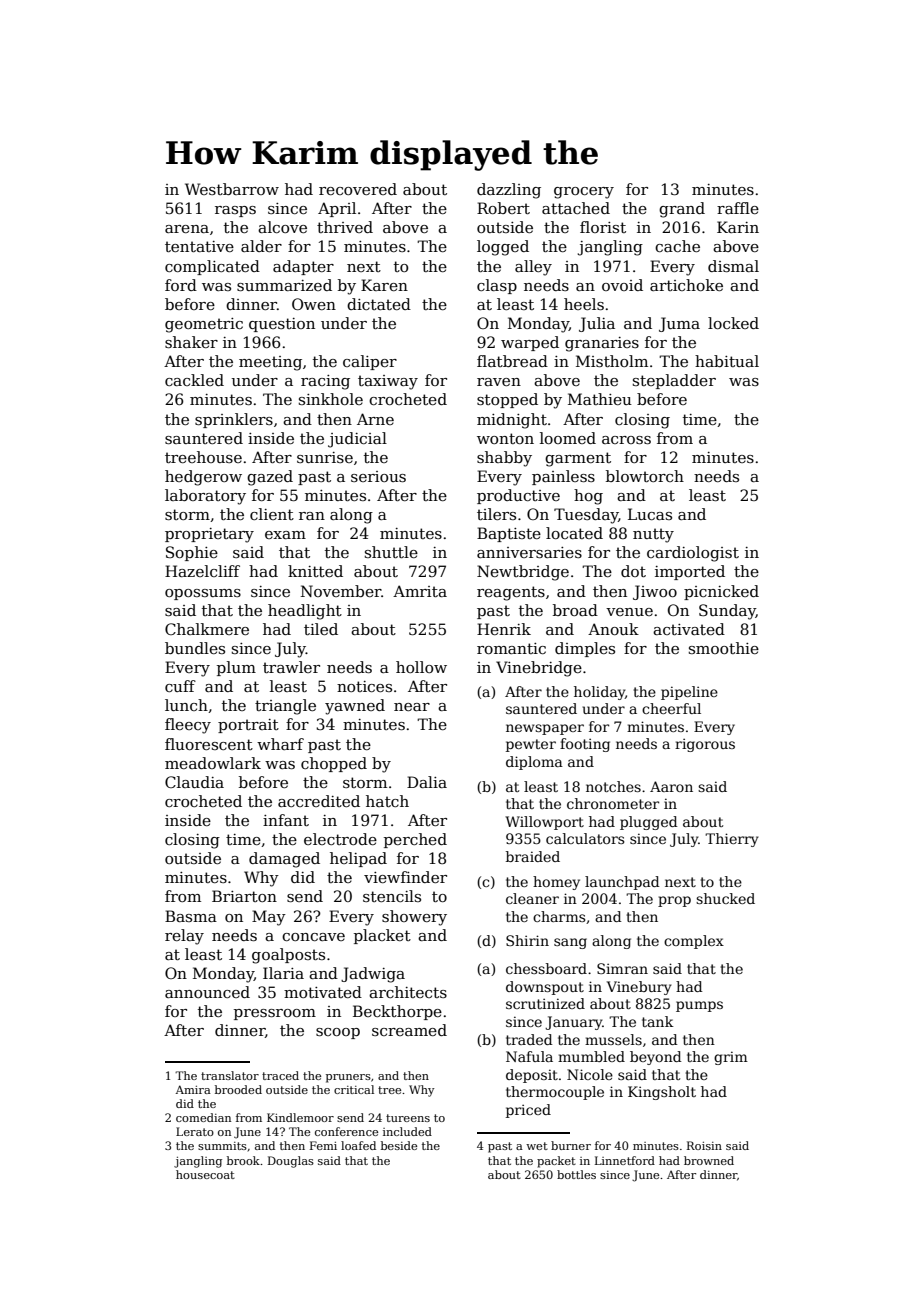 Image resolution: width=924 pixels, height=1311 pixels. I want to click on dazzling, so click(509, 191).
